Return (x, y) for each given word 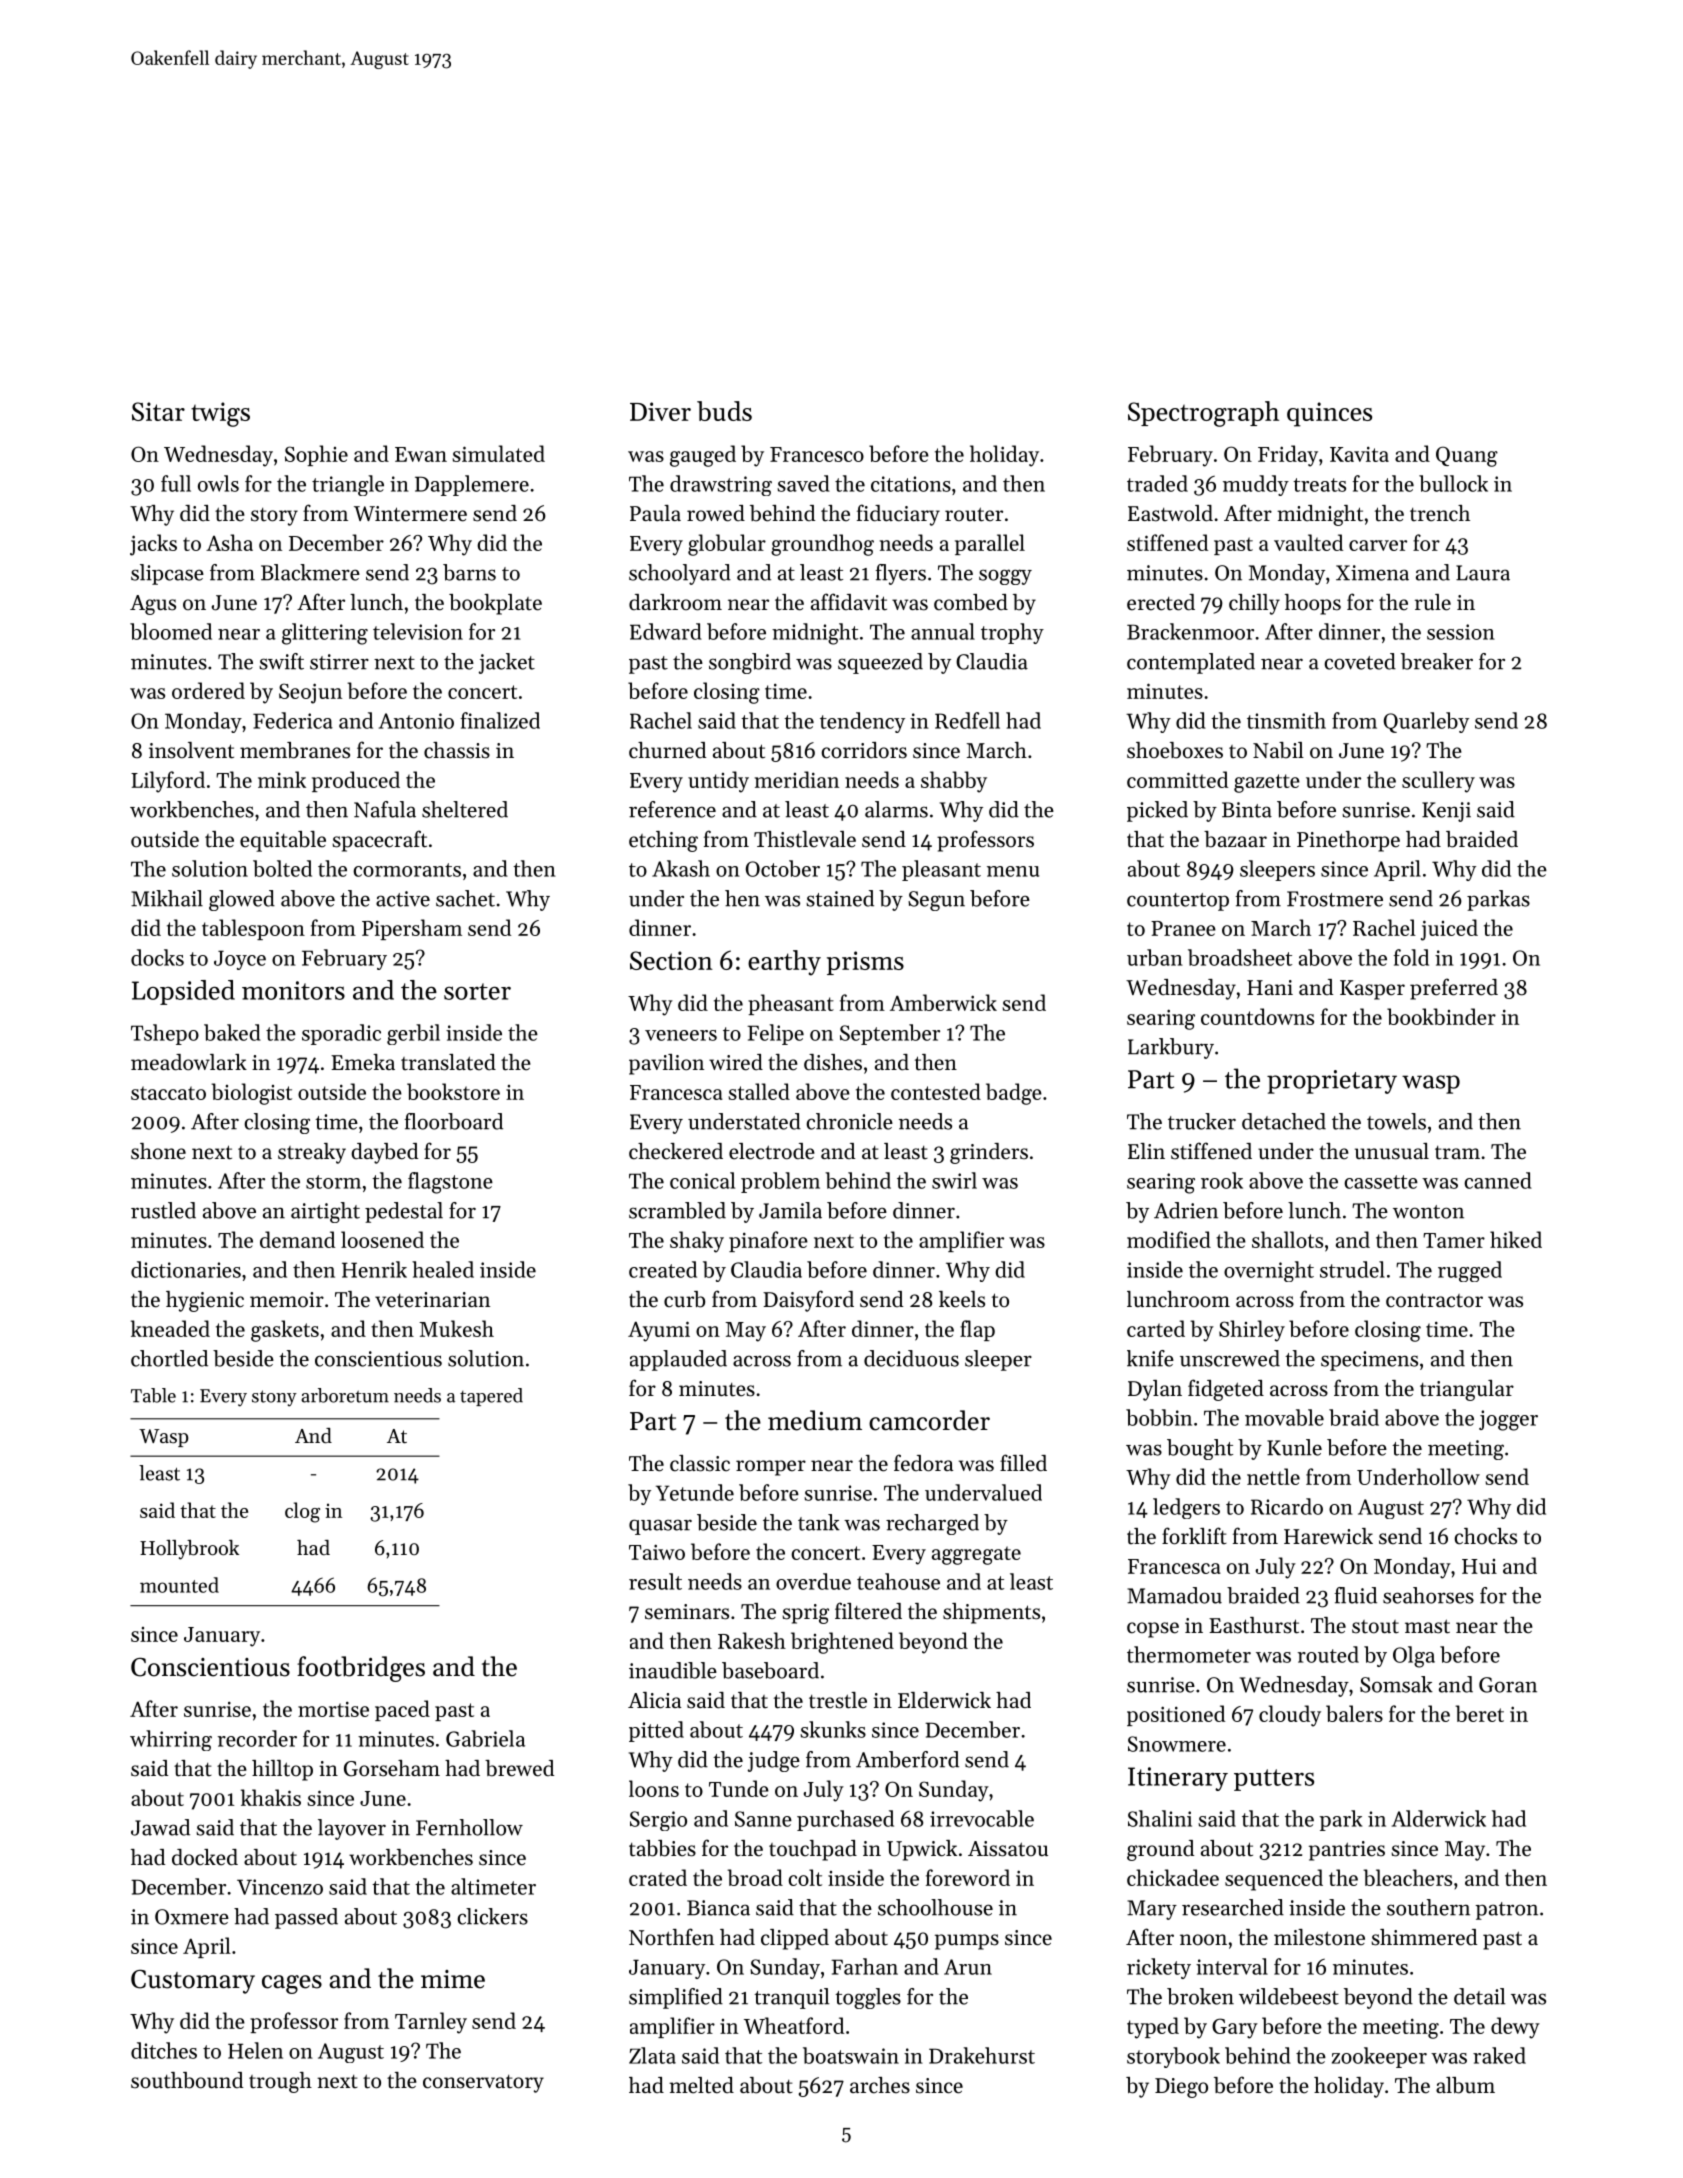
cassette (1381, 1182)
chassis (457, 750)
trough (280, 2082)
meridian (797, 779)
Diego (1181, 2088)
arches (880, 2085)
